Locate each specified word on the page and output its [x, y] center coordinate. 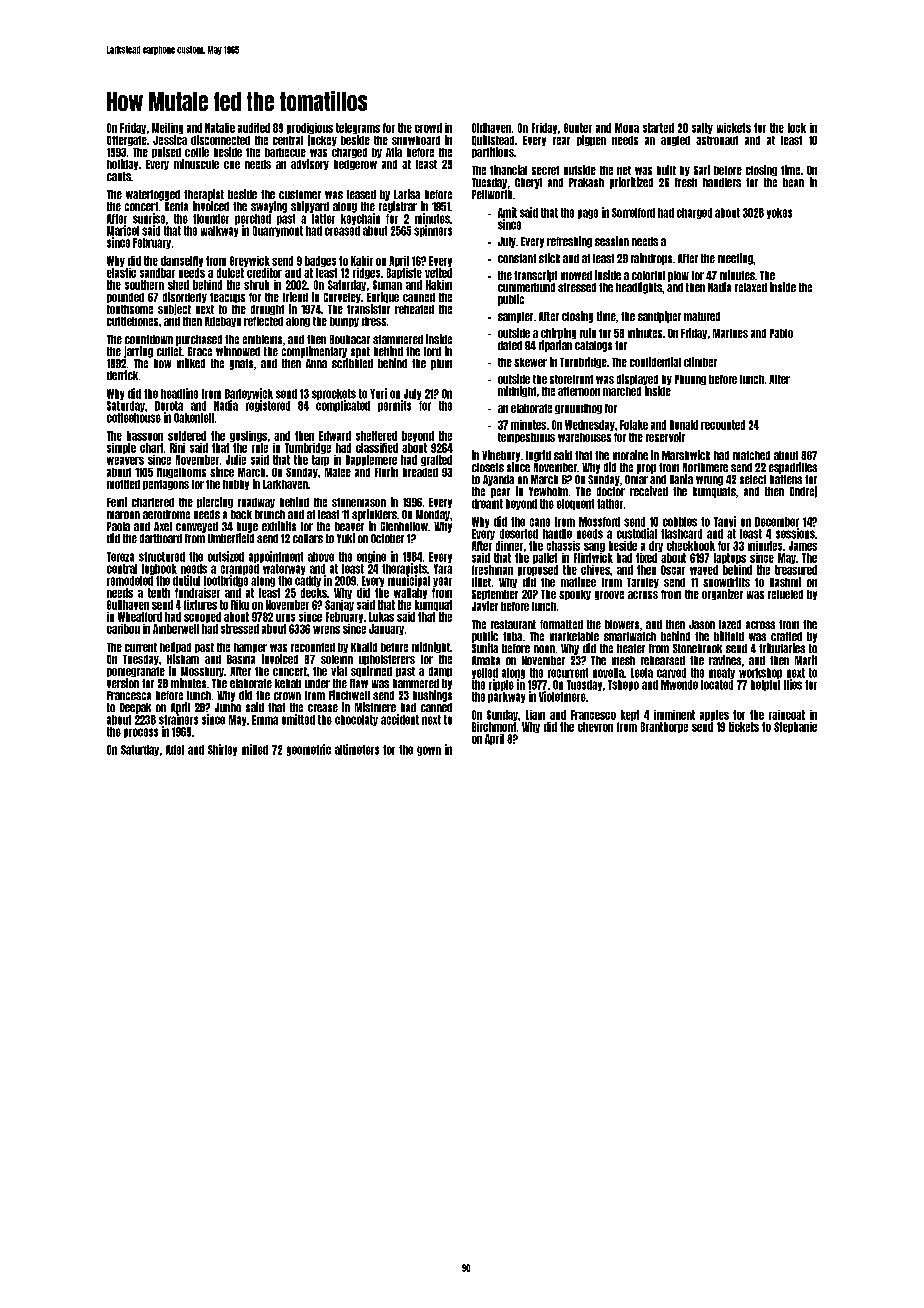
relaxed [751, 287]
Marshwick [686, 455]
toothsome [130, 309]
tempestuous [526, 438]
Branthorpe [664, 727]
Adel [175, 750]
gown [429, 751]
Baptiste [404, 273]
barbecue [285, 152]
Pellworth [492, 194]
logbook [159, 569]
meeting [735, 259]
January [386, 629]
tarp [320, 460]
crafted [786, 636]
